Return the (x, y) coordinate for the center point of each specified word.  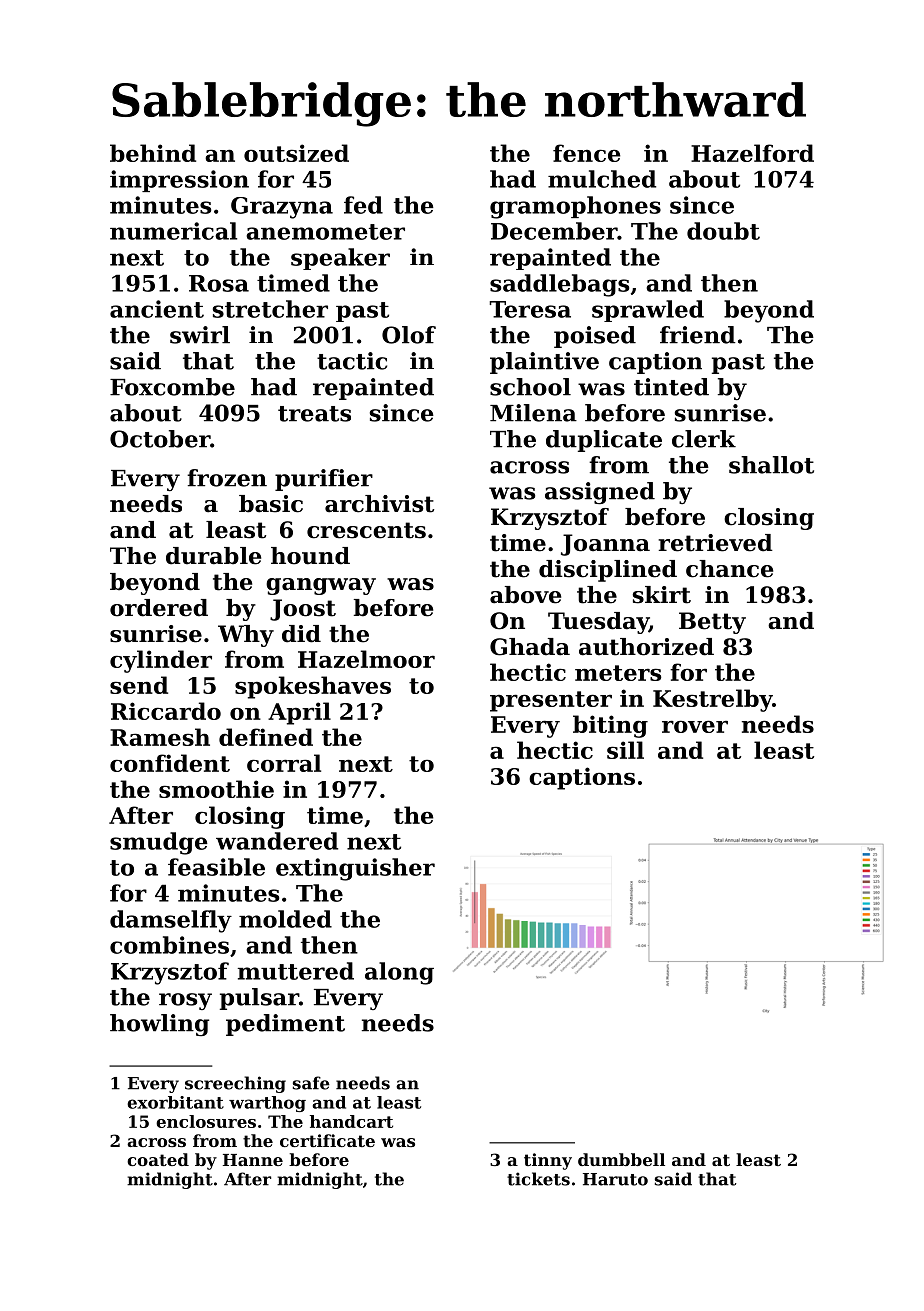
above (525, 595)
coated (158, 1159)
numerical (173, 231)
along (399, 973)
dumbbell (621, 1159)
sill (625, 750)
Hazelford (752, 153)
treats (314, 414)
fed (363, 205)
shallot (771, 465)
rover (695, 726)
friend (698, 335)
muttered (296, 971)
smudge (159, 843)
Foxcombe (172, 387)
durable (213, 556)
